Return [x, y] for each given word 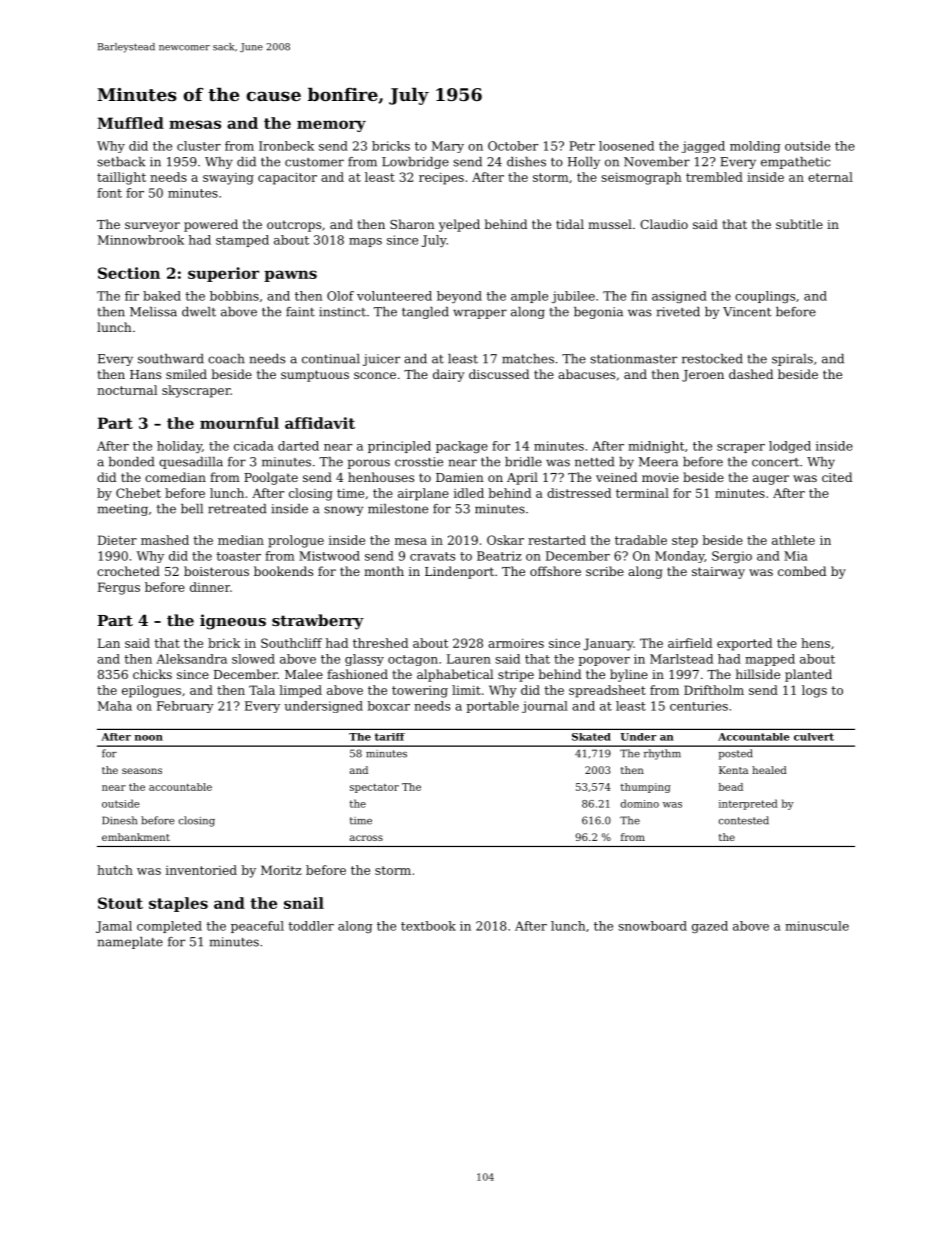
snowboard [652, 926]
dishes [526, 162]
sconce [375, 375]
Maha [115, 706]
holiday [179, 447]
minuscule [817, 926]
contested [744, 820]
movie [660, 477]
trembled [714, 177]
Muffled [130, 123]
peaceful [257, 927]
